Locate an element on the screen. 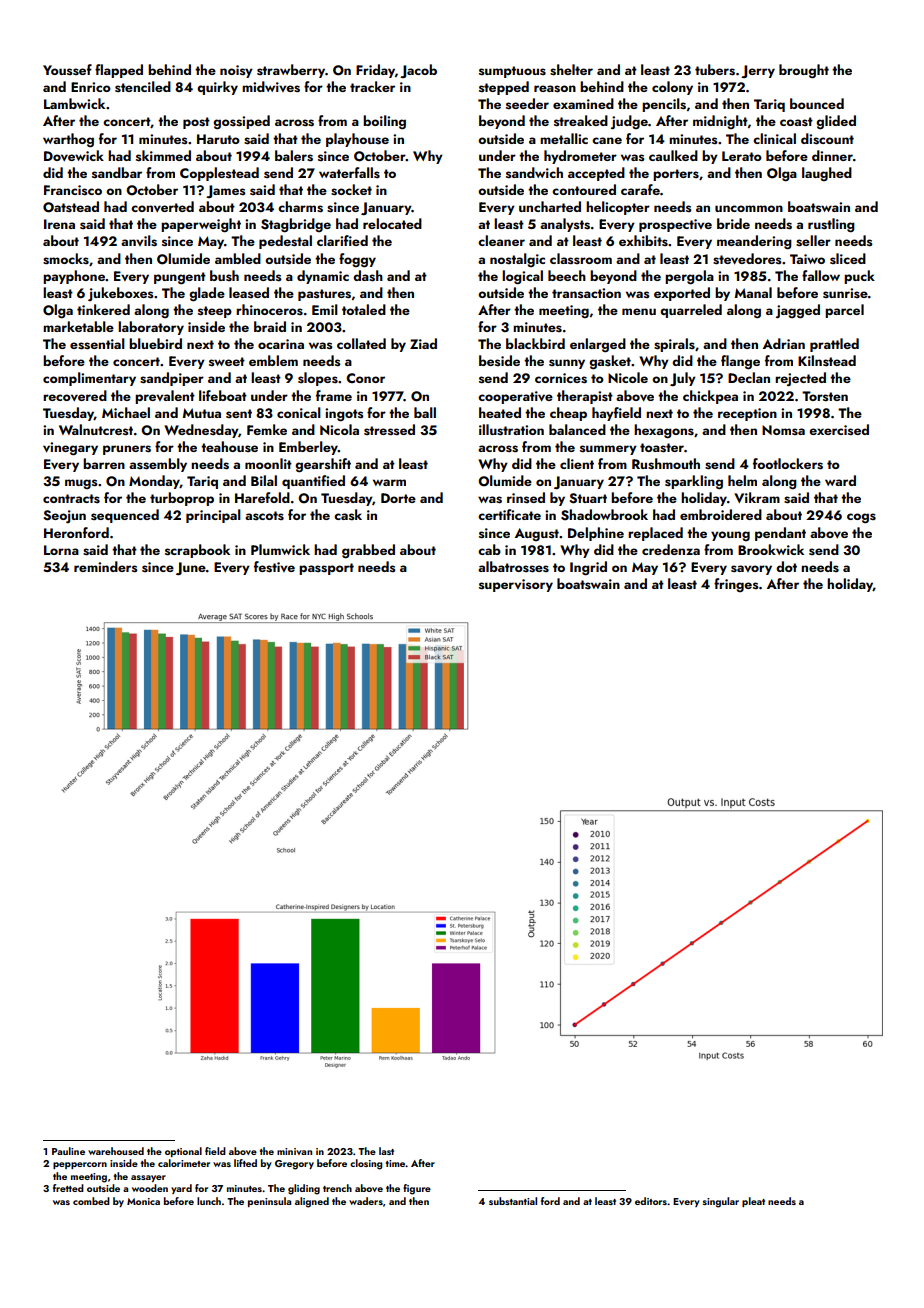  warehoused is located at coordinates (116, 1151).
